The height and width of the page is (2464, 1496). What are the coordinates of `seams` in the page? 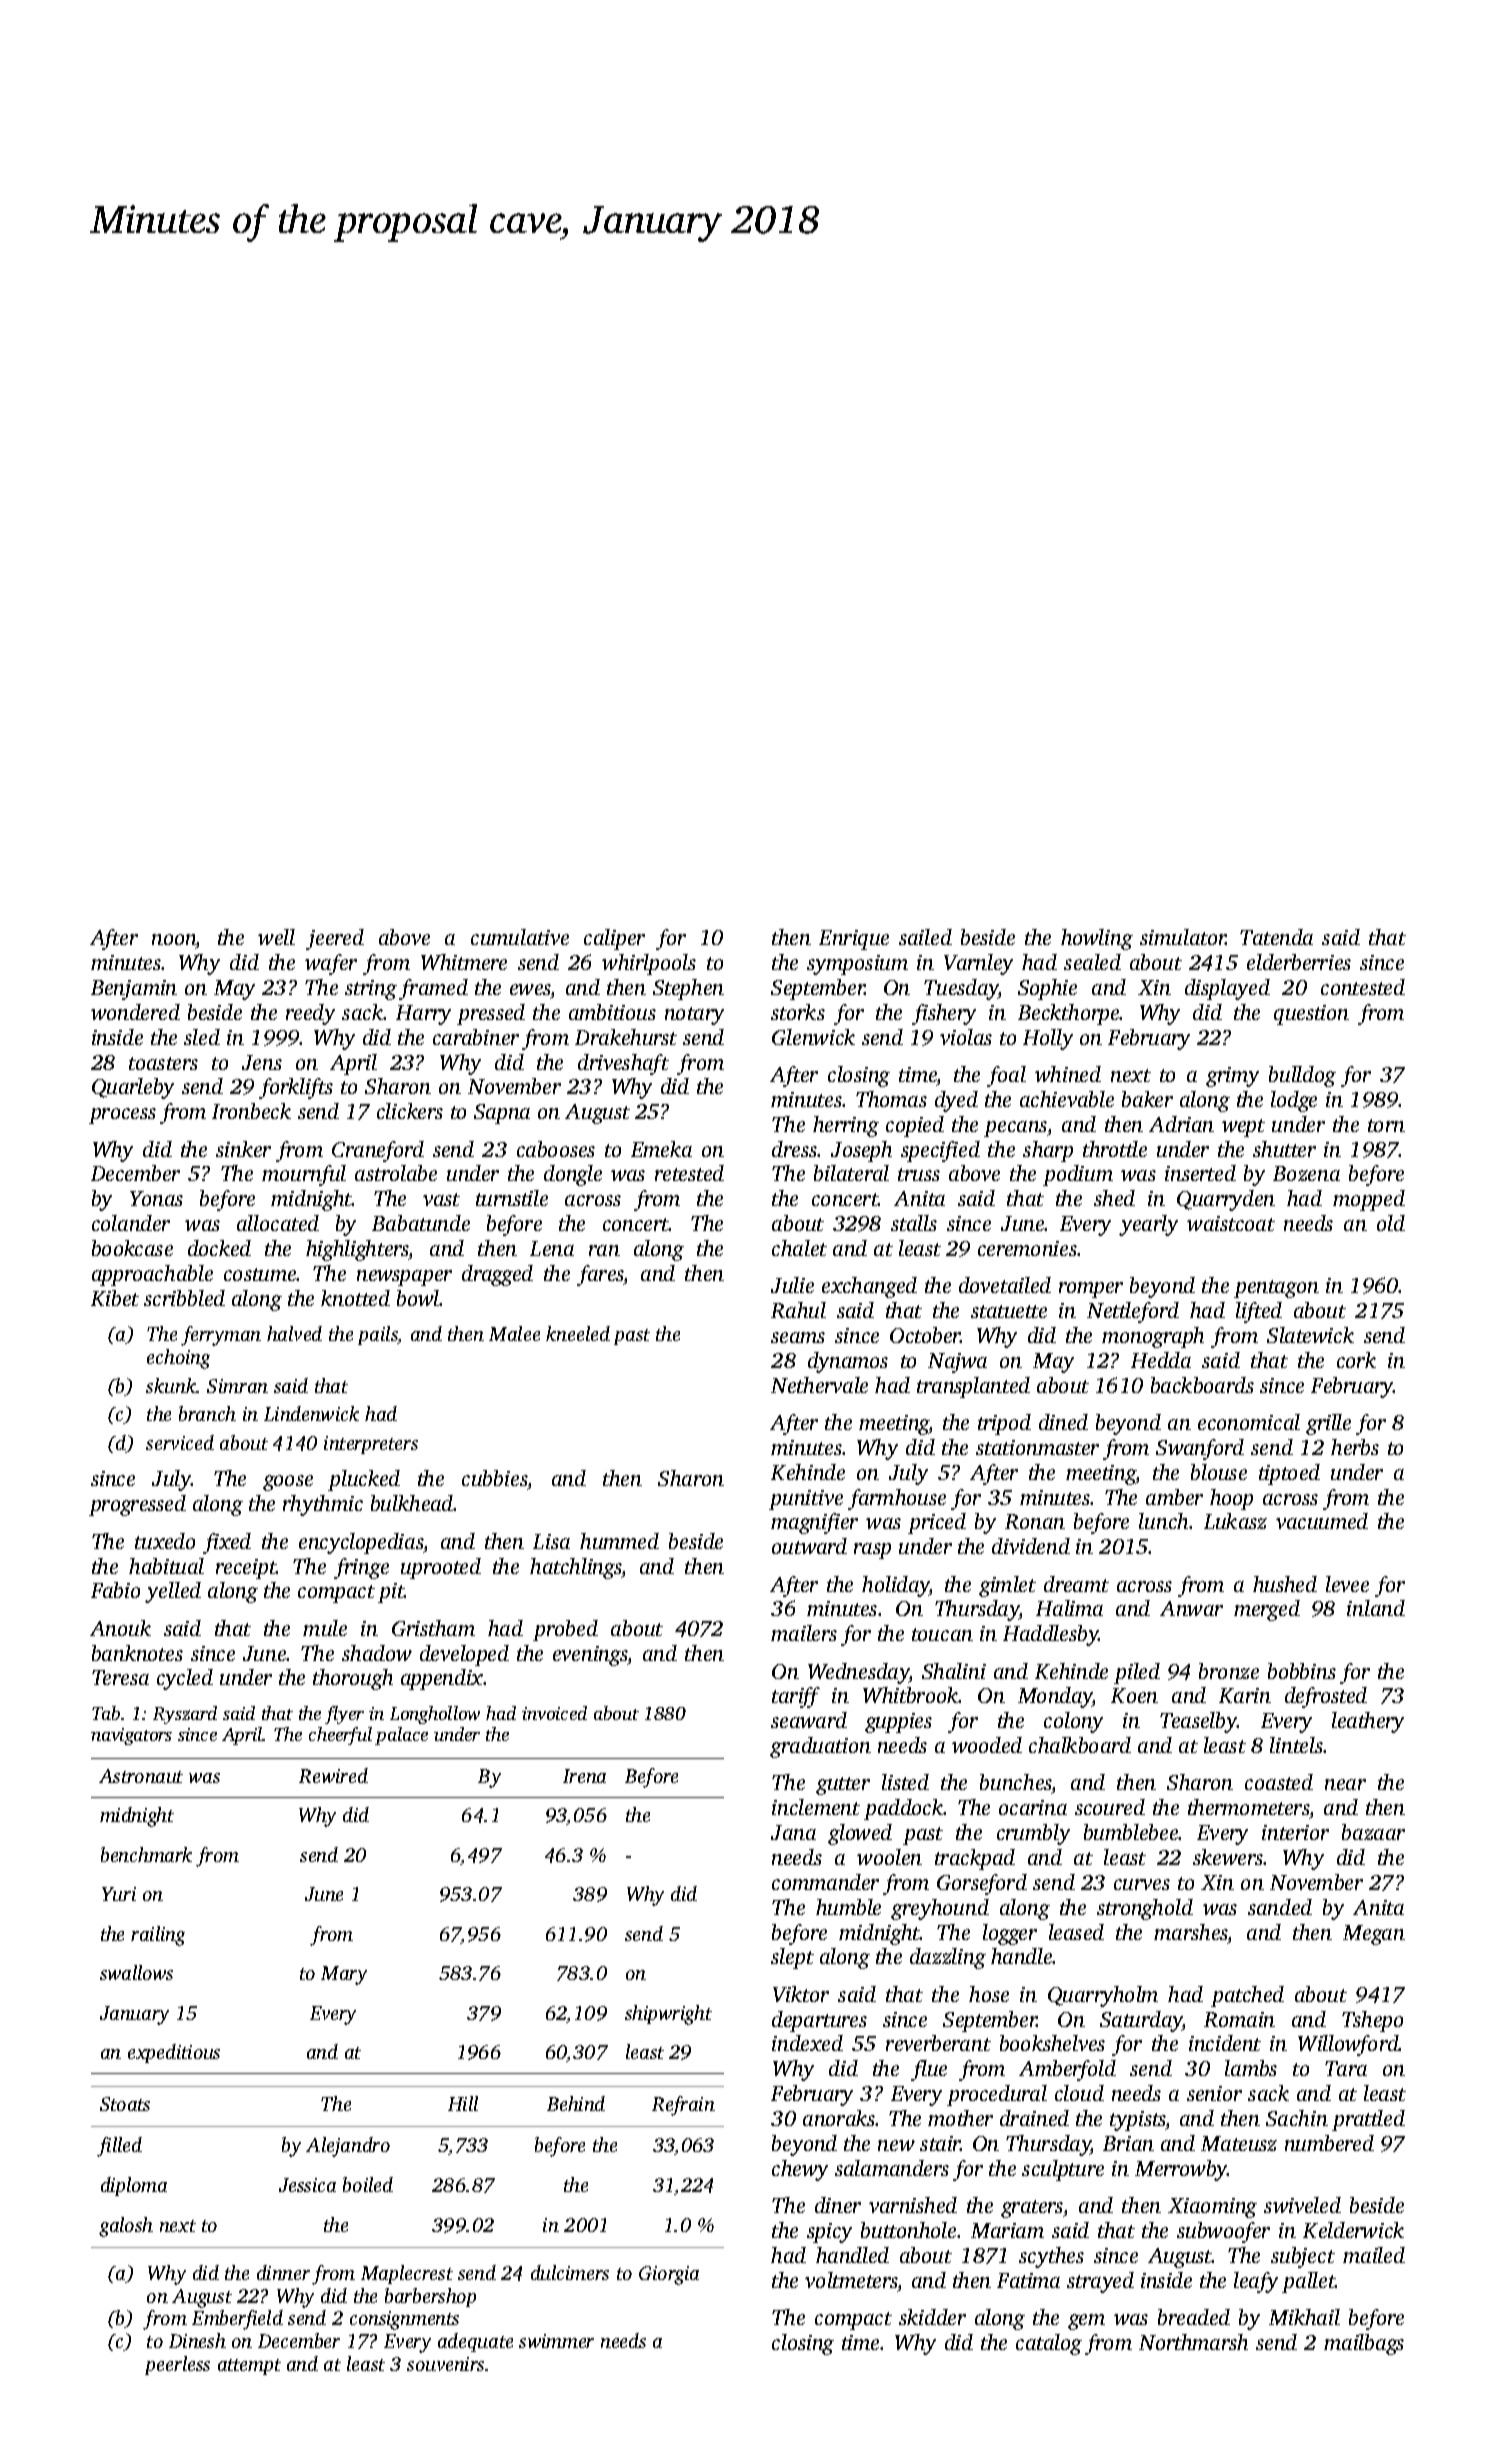 It's located at (798, 1337).
